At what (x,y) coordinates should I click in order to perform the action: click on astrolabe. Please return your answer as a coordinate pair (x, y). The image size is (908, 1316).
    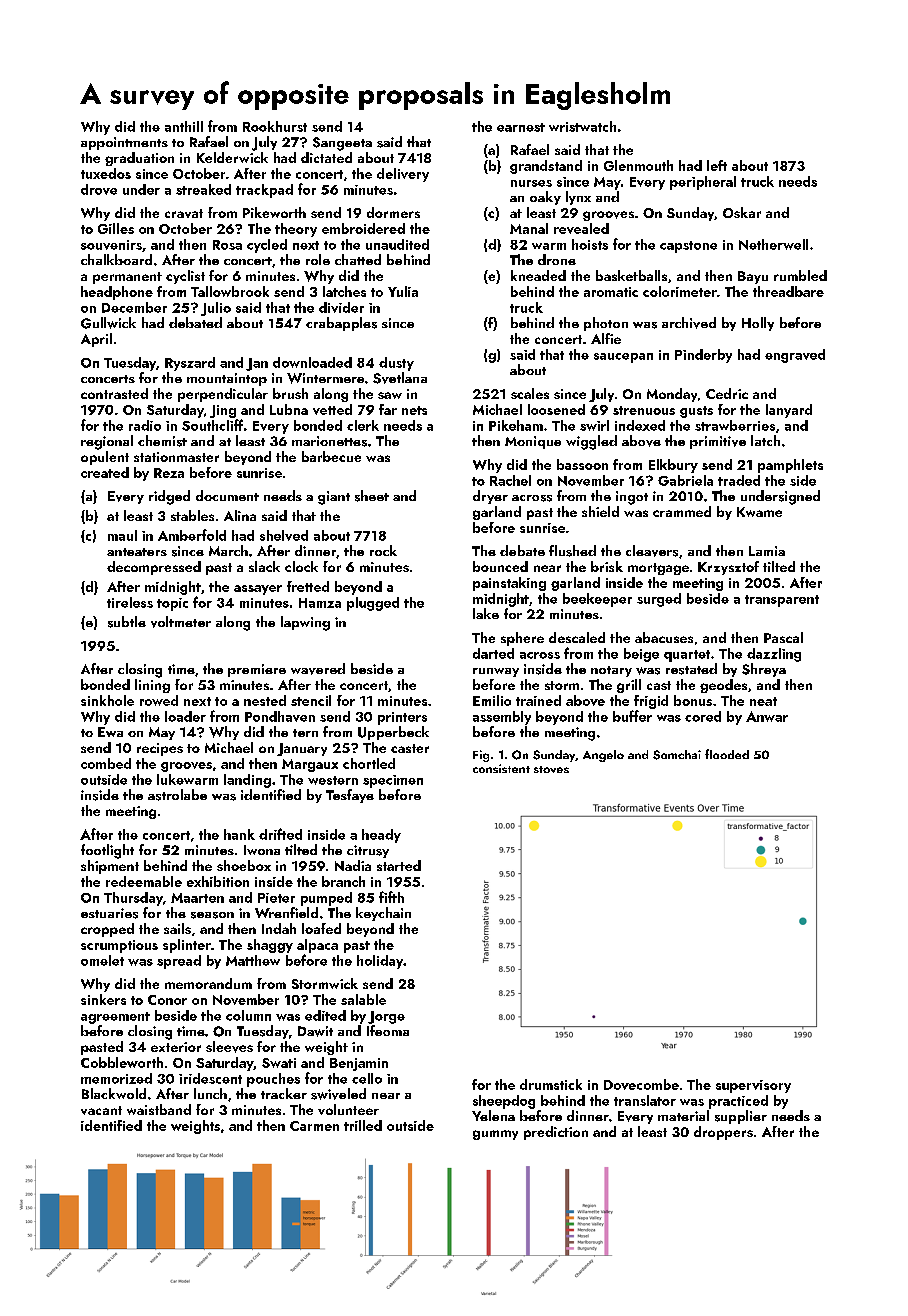
    Looking at the image, I should click on (177, 795).
